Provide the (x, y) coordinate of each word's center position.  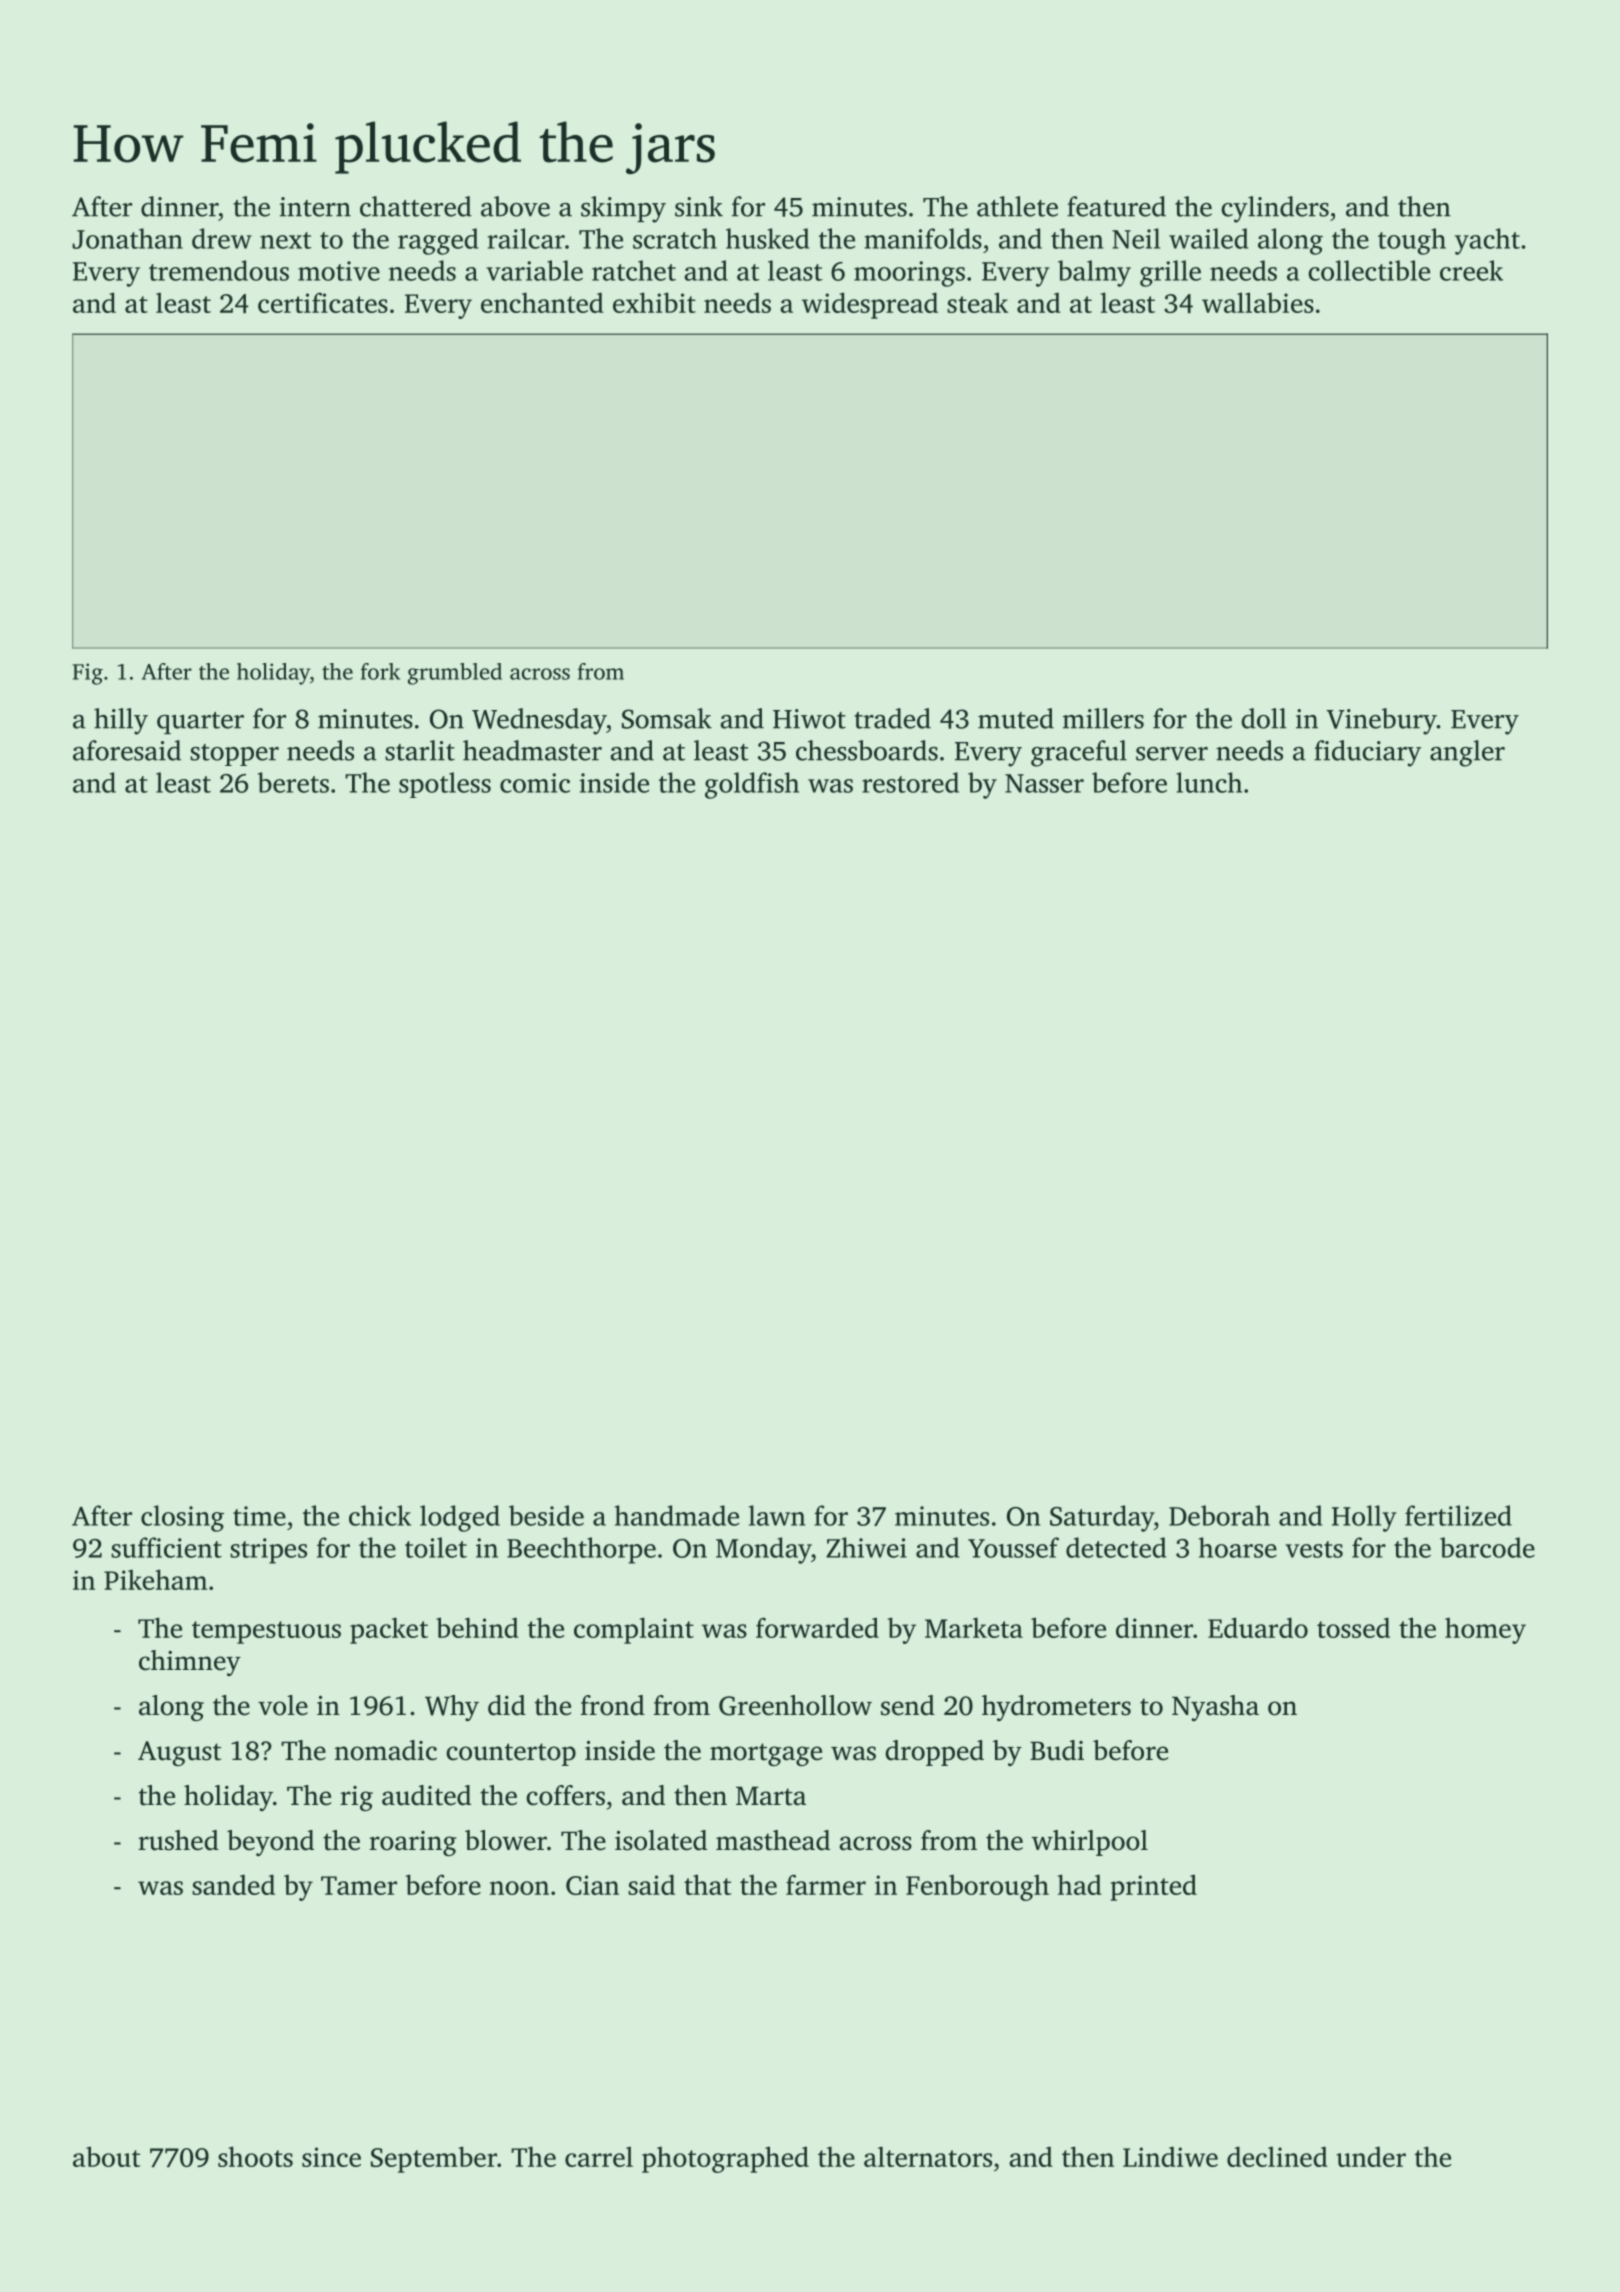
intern (315, 207)
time (259, 1516)
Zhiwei (866, 1547)
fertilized (1458, 1515)
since (331, 2157)
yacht (1487, 241)
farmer (826, 1884)
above (515, 206)
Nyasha (1215, 1708)
